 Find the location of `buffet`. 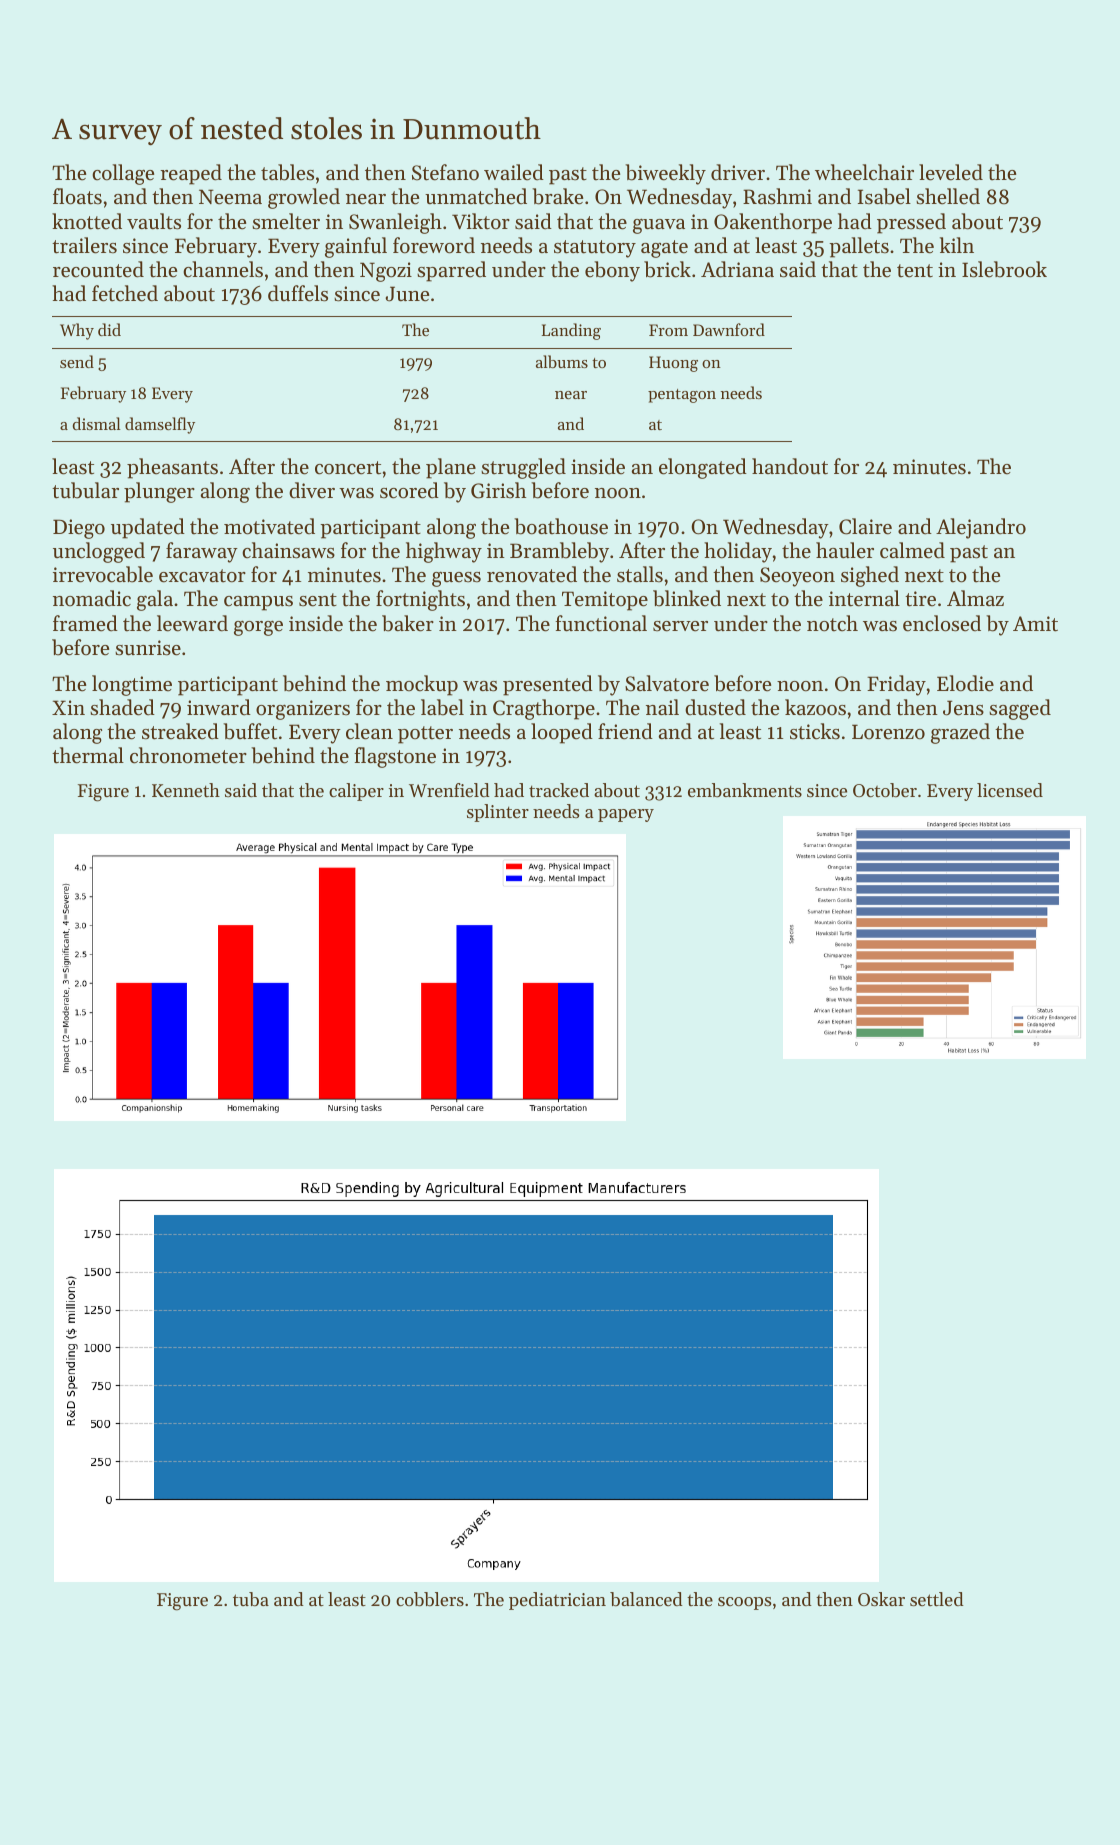

buffet is located at coordinates (250, 731).
